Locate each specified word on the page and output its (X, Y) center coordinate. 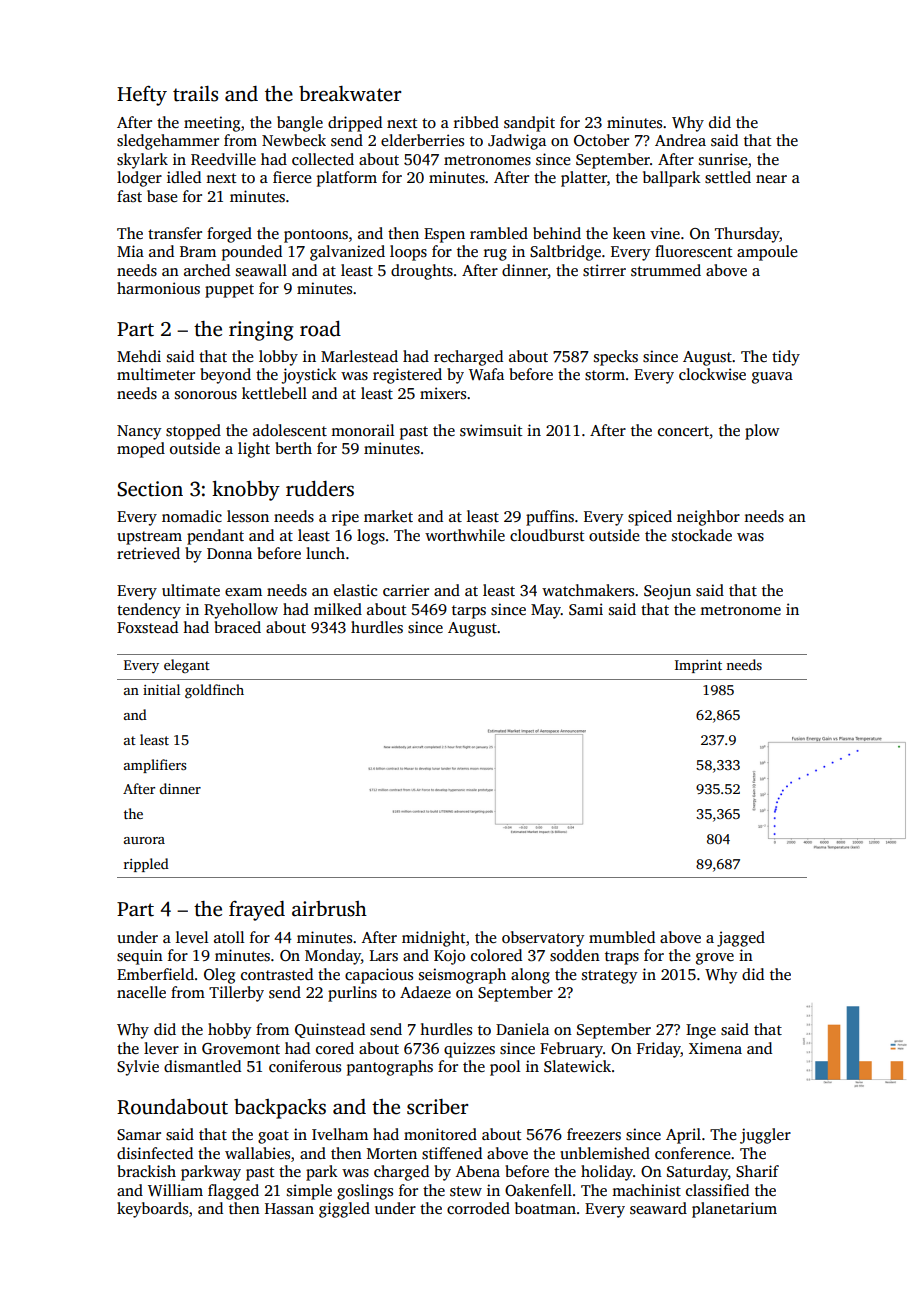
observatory (543, 939)
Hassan (289, 1209)
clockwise (712, 374)
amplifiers (155, 766)
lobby (278, 358)
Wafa (486, 374)
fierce (292, 177)
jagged (741, 939)
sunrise (723, 159)
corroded (478, 1208)
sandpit (529, 124)
